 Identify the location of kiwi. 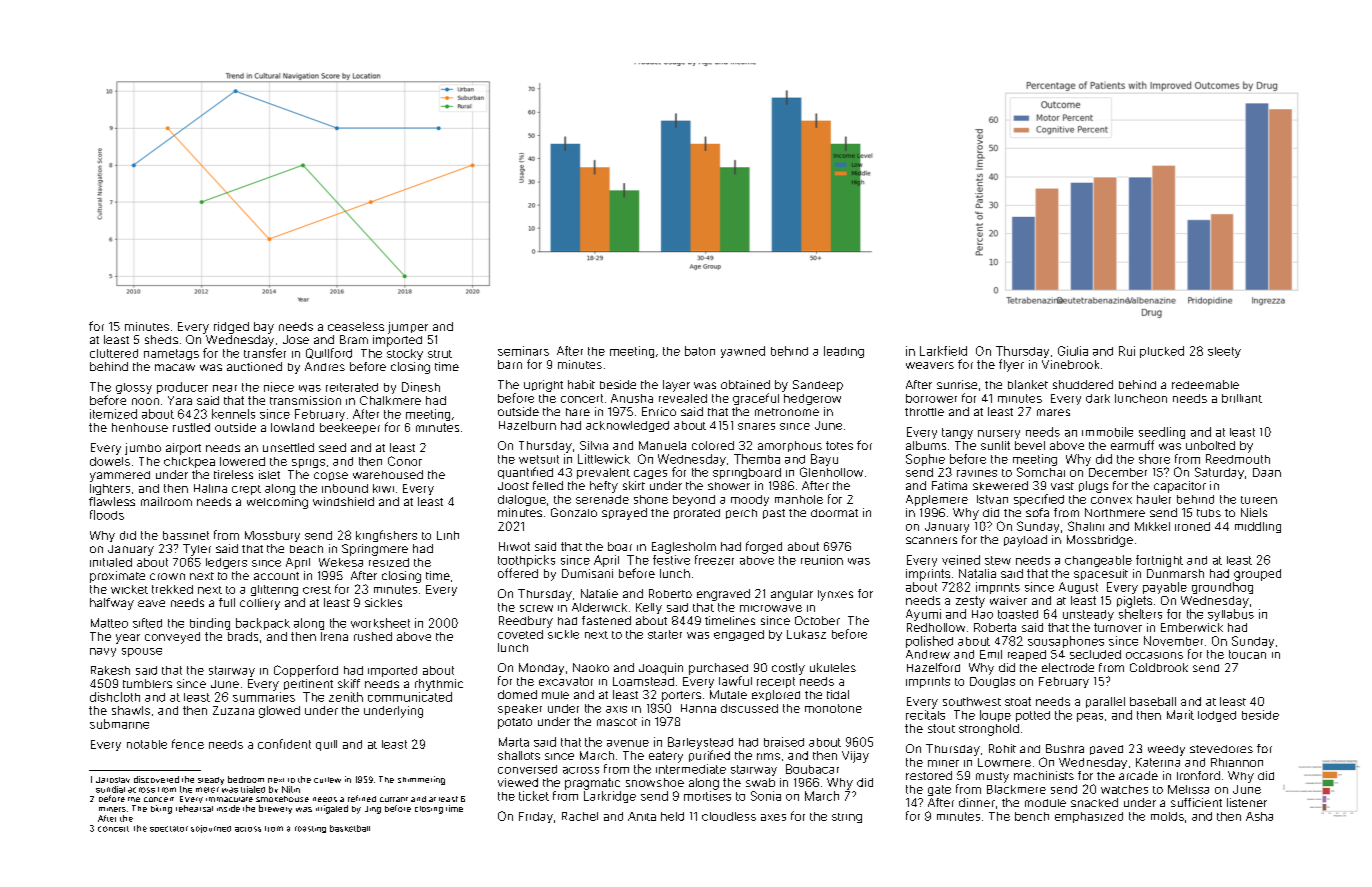
(383, 488).
